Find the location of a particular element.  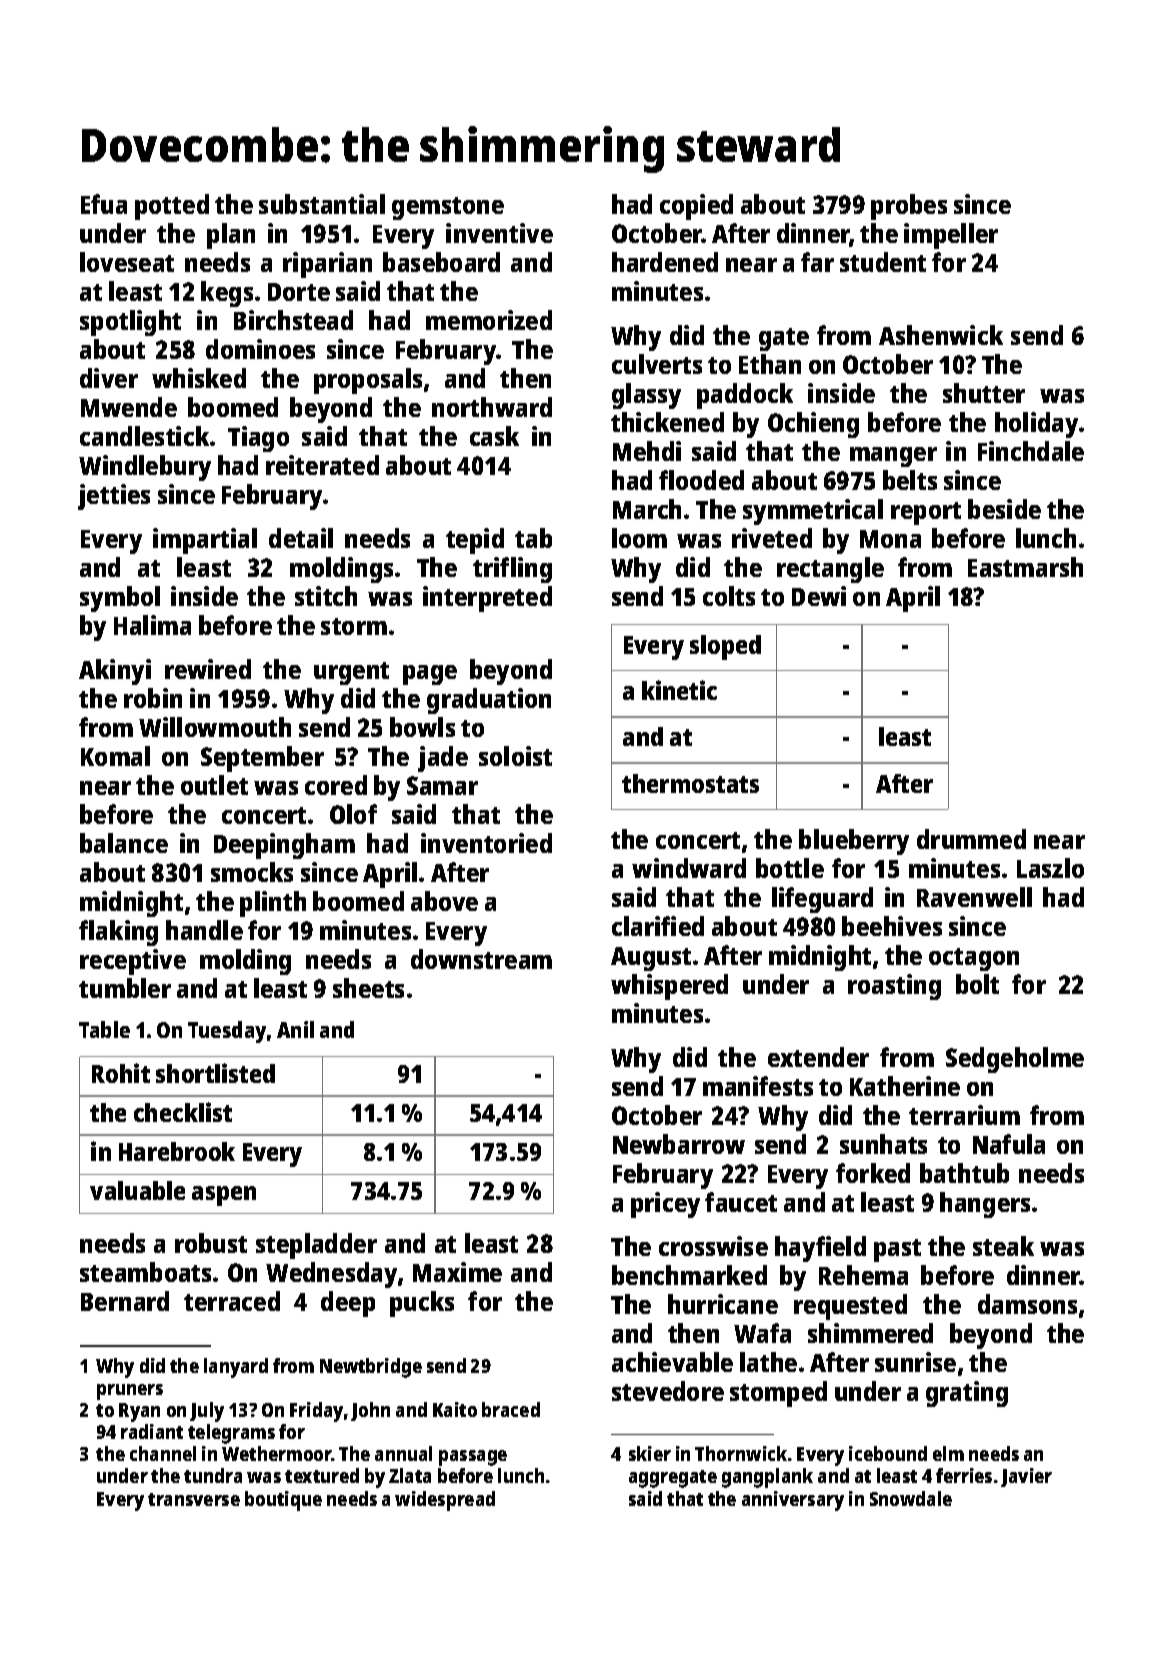

Newtbridge is located at coordinates (371, 1368).
